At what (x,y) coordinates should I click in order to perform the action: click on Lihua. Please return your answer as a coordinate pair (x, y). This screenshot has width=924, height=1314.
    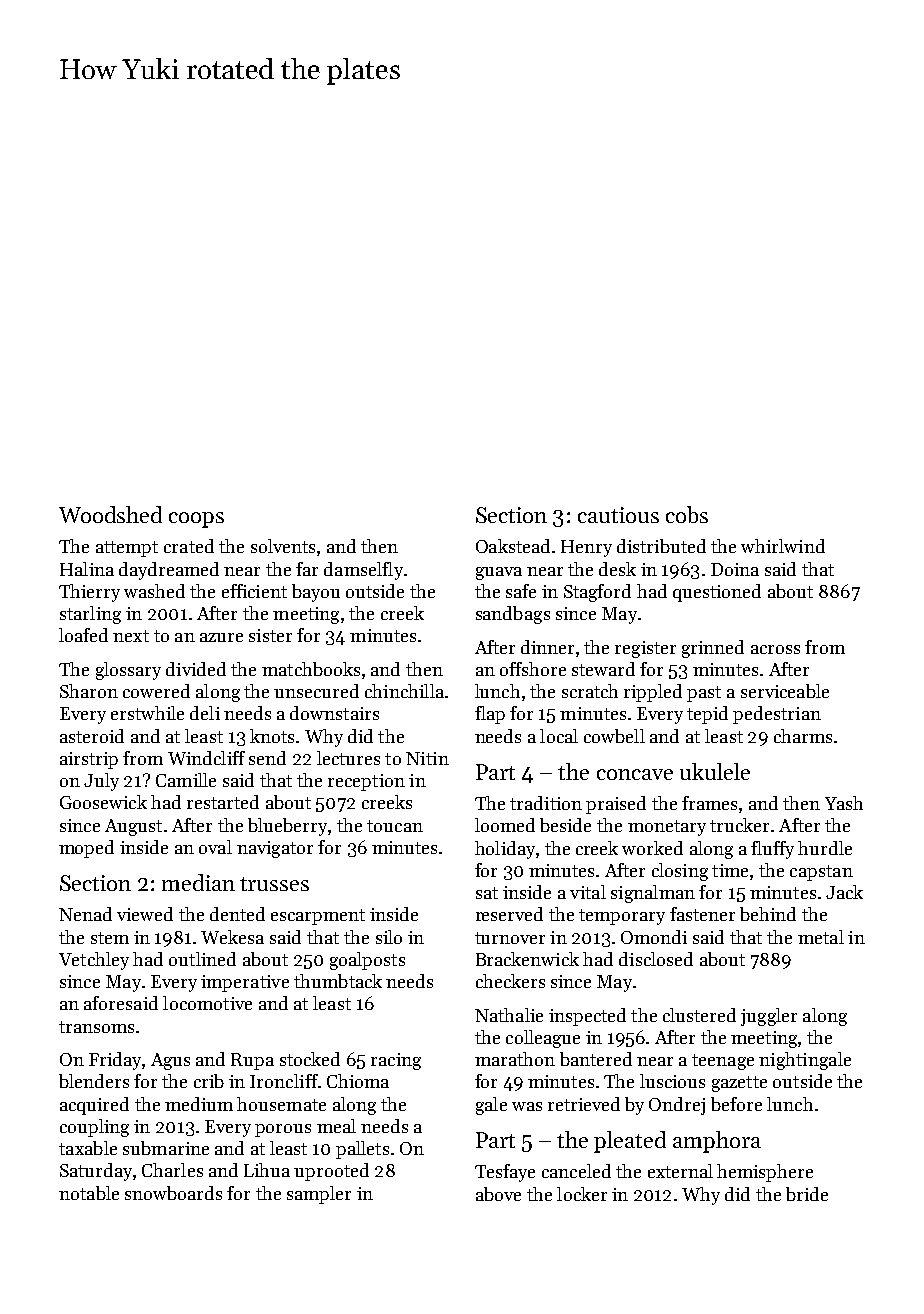
    Looking at the image, I should click on (267, 1170).
